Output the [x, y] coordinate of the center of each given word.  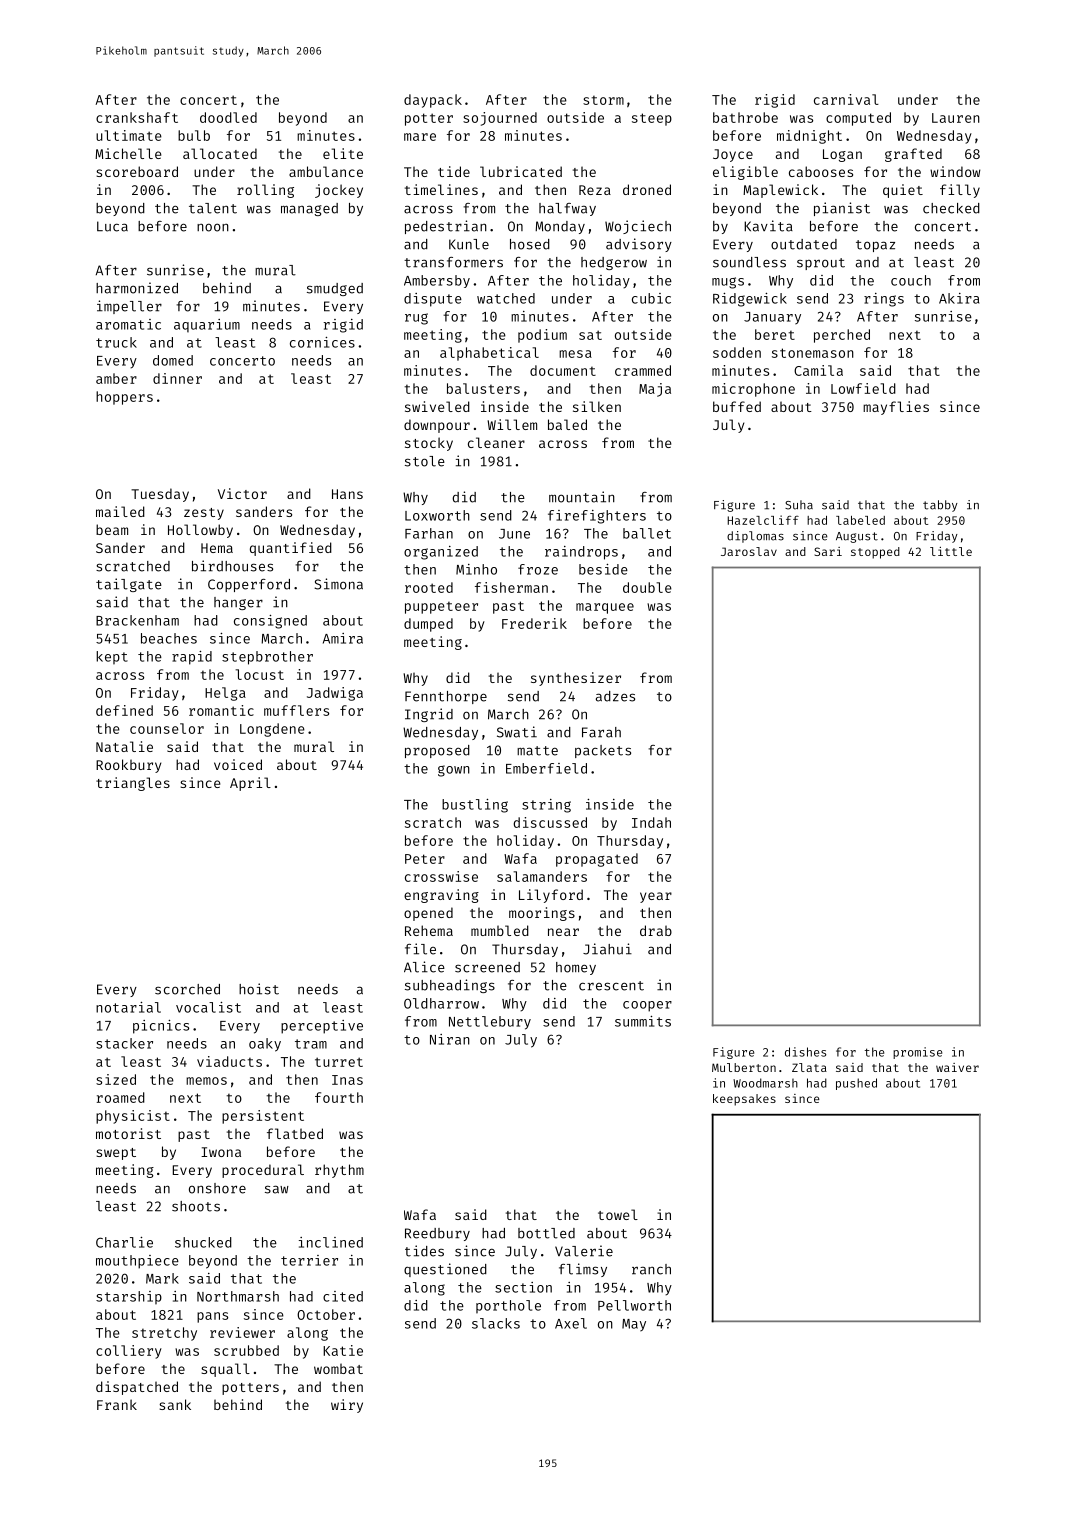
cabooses [821, 171]
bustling [475, 806]
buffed [737, 406]
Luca [112, 226]
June [514, 534]
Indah [651, 822]
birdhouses [232, 566]
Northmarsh [238, 1296]
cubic [651, 298]
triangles [133, 784]
